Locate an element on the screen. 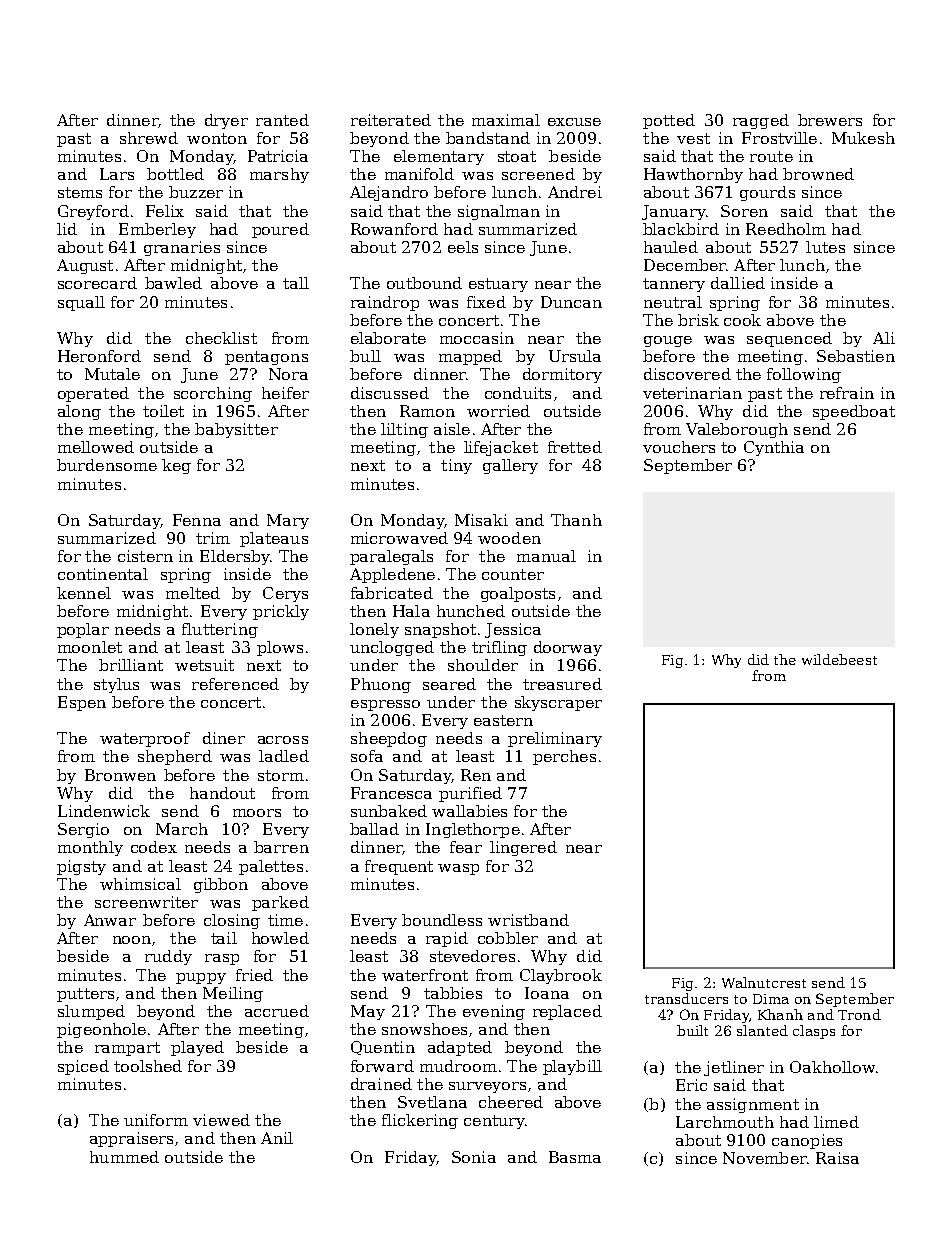 This screenshot has width=952, height=1233. Cynthia is located at coordinates (774, 448).
